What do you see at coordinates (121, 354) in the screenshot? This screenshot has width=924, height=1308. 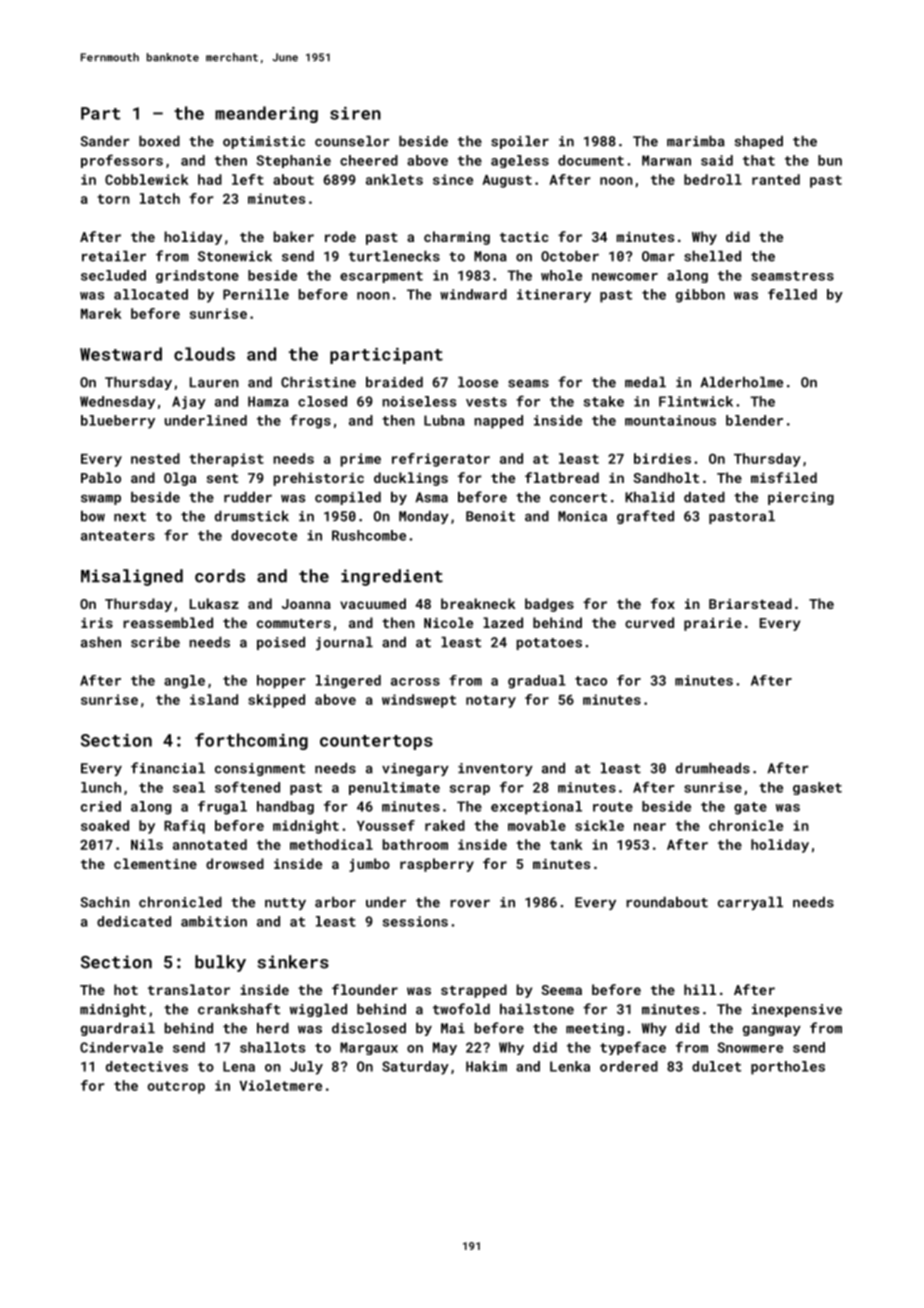 I see `Westward` at bounding box center [121, 354].
